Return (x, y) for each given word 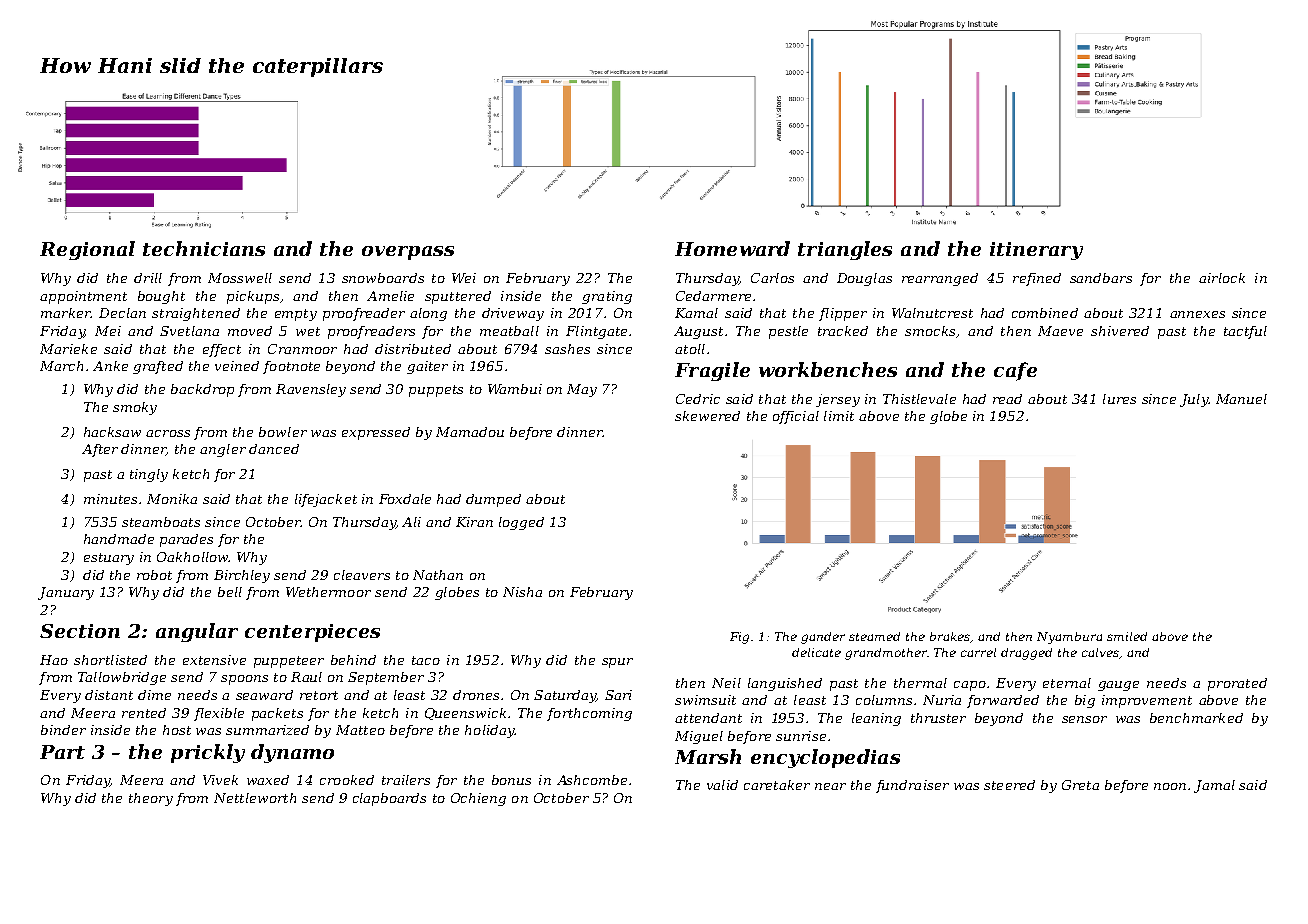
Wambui (515, 389)
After (100, 450)
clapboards (389, 799)
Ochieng (478, 799)
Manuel (1241, 399)
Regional (87, 250)
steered (1009, 785)
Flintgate (596, 332)
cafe (1015, 371)
